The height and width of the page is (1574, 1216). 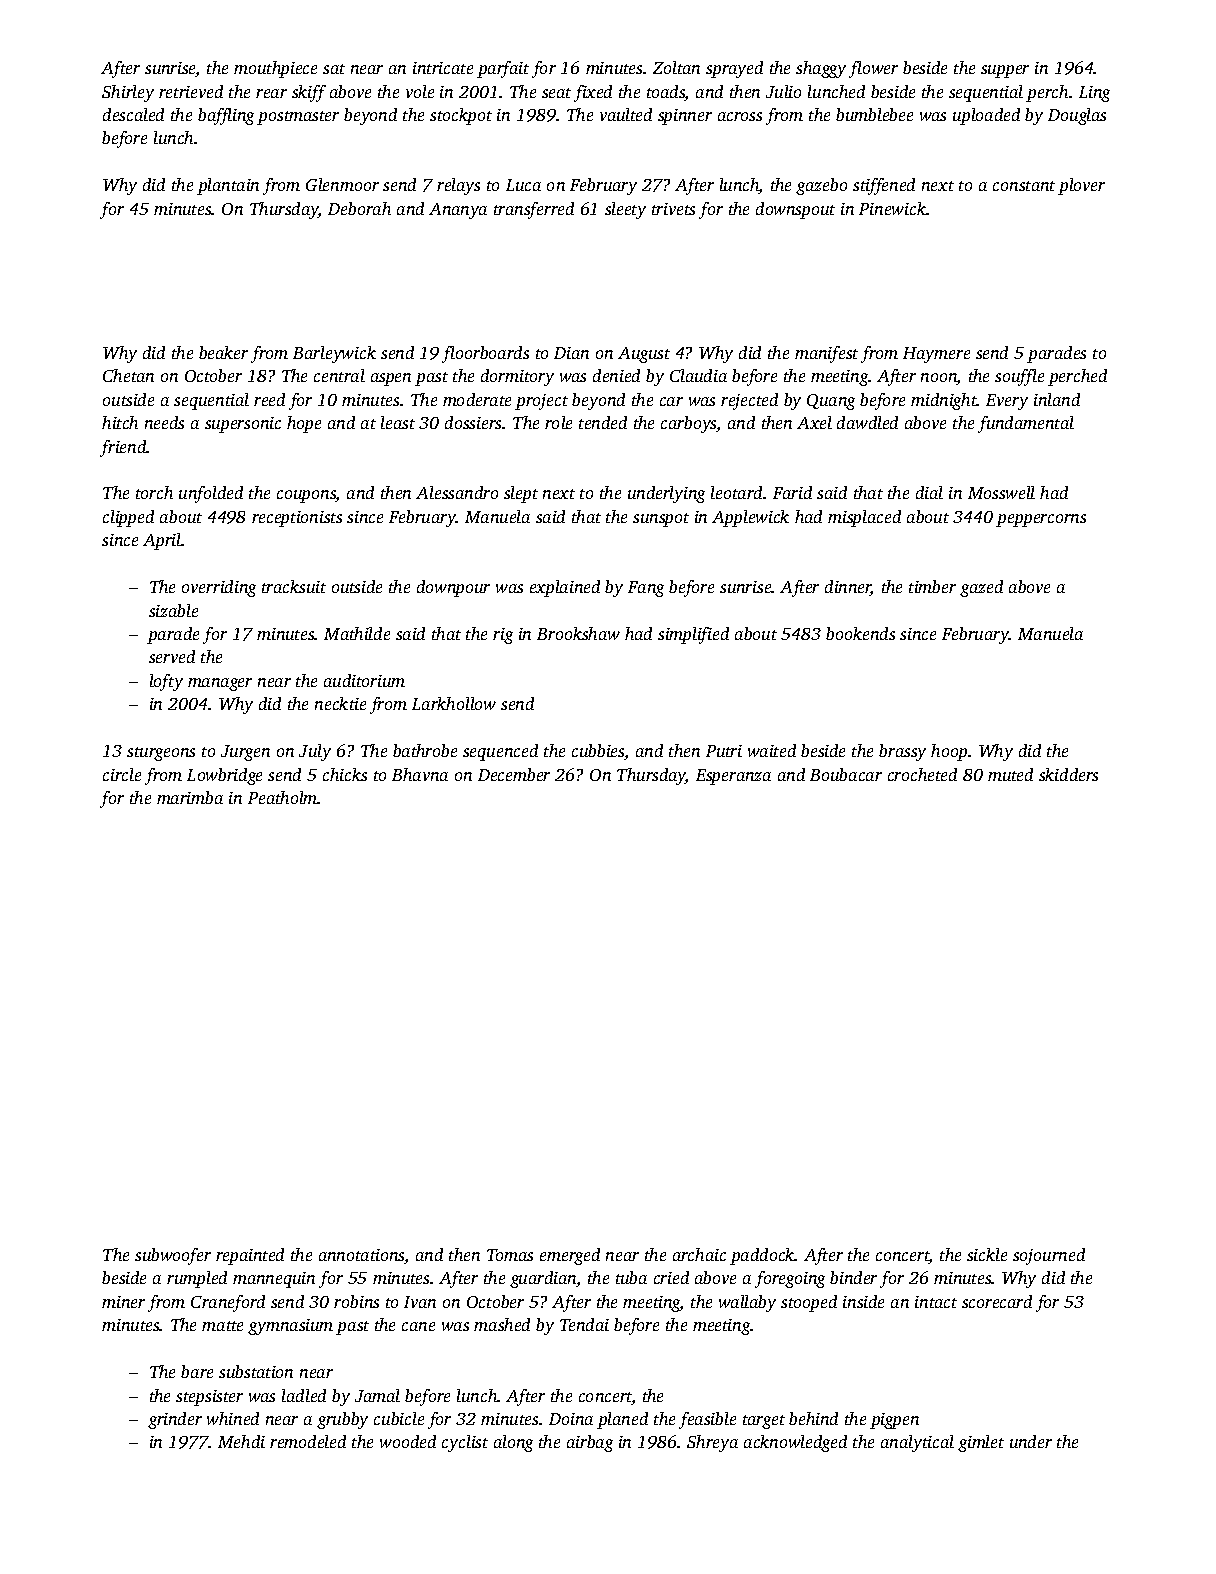 What do you see at coordinates (465, 1443) in the page?
I see `cyclist` at bounding box center [465, 1443].
